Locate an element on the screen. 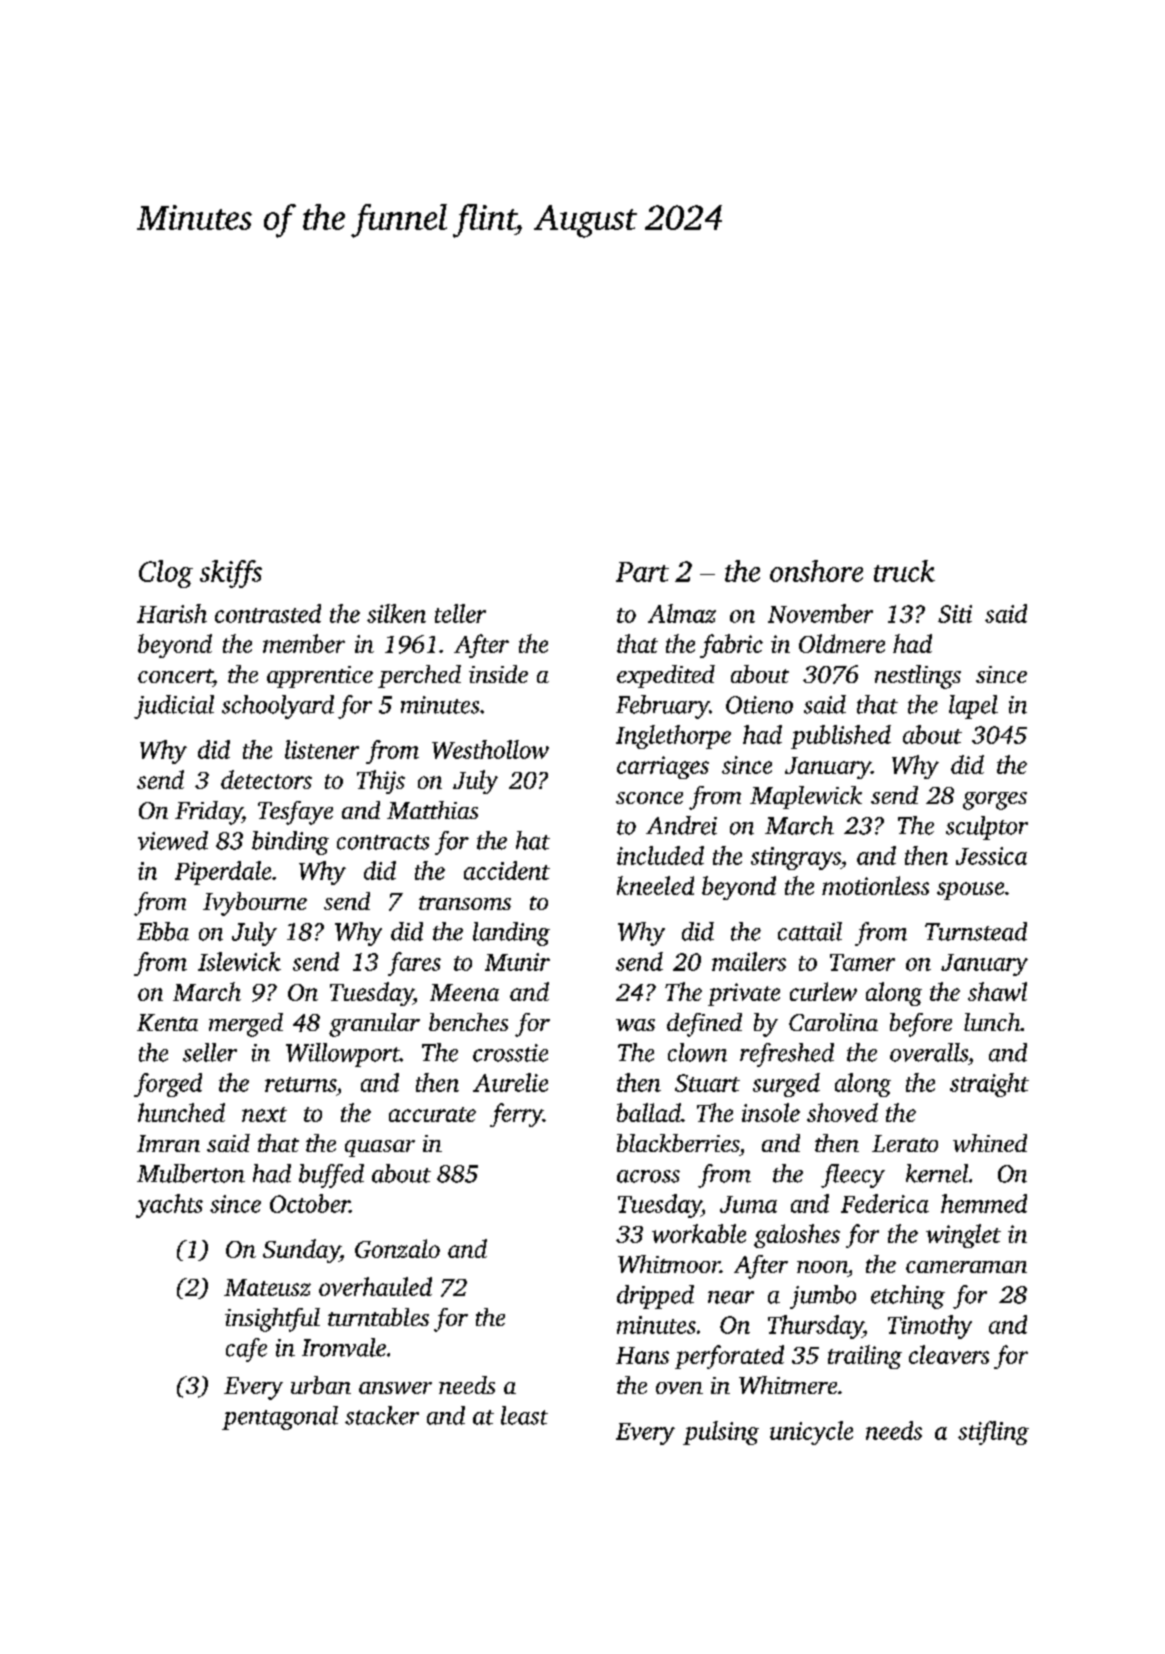 Image resolution: width=1165 pixels, height=1654 pixels. truck is located at coordinates (904, 571).
